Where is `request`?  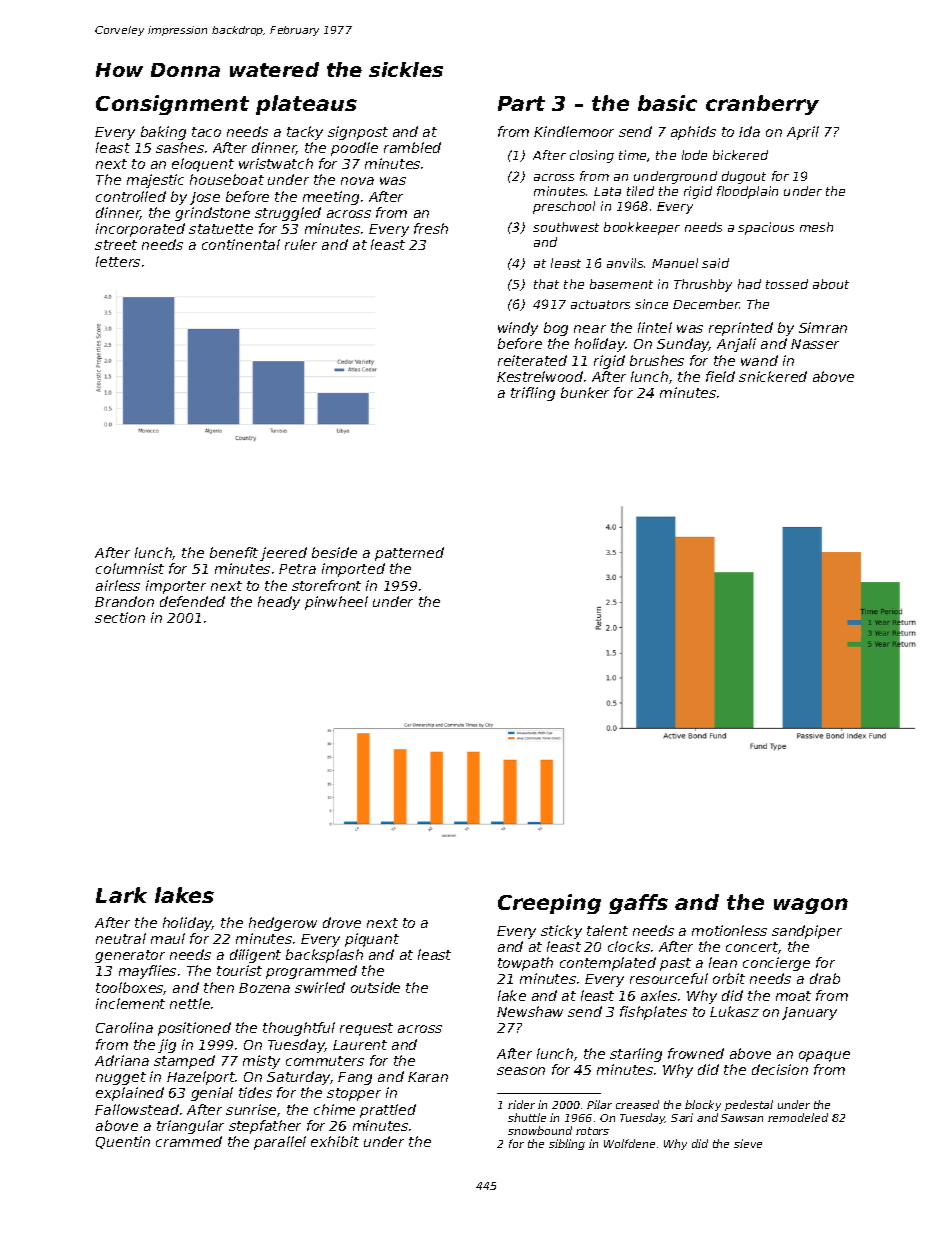 request is located at coordinates (366, 1029).
